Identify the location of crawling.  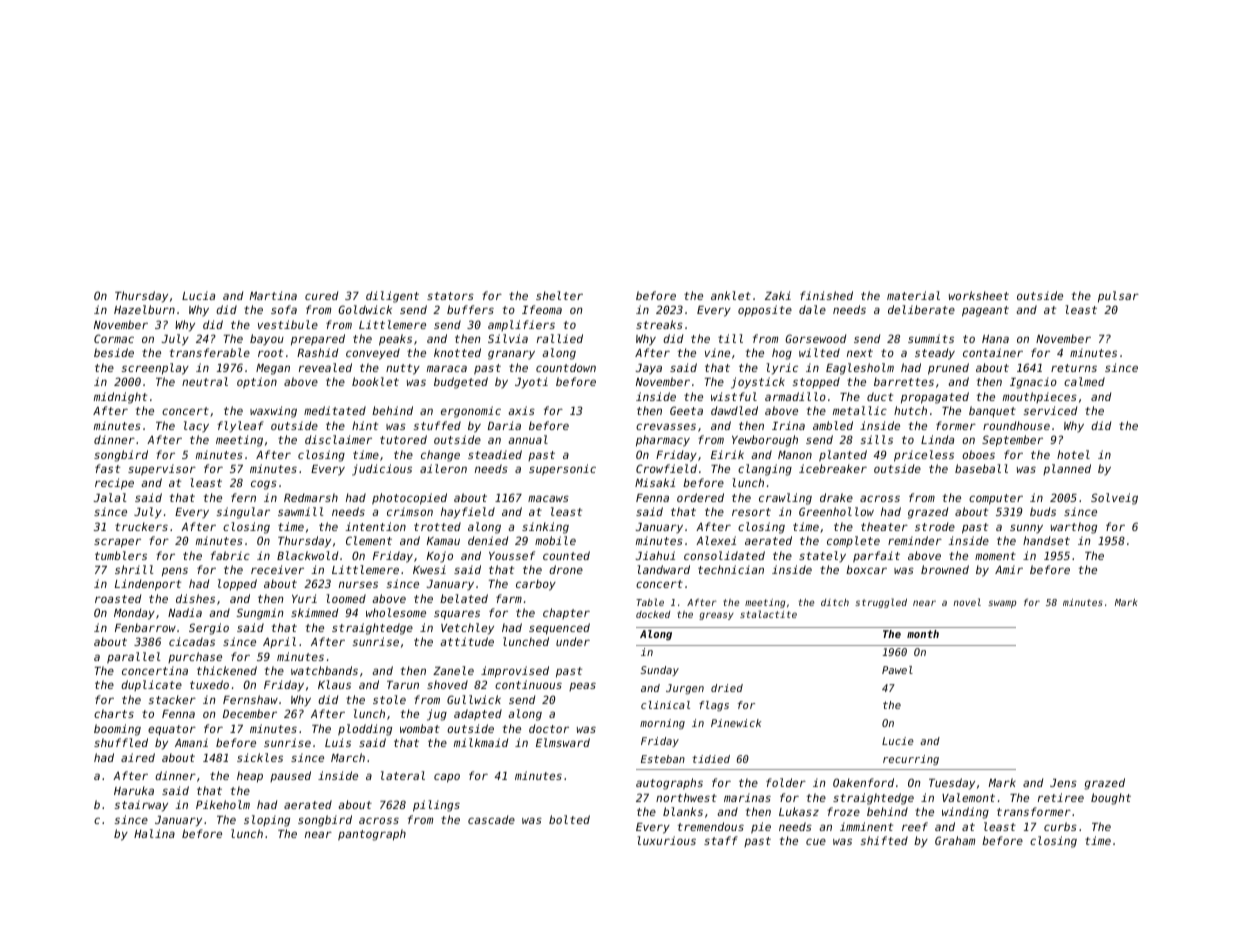
(785, 499).
